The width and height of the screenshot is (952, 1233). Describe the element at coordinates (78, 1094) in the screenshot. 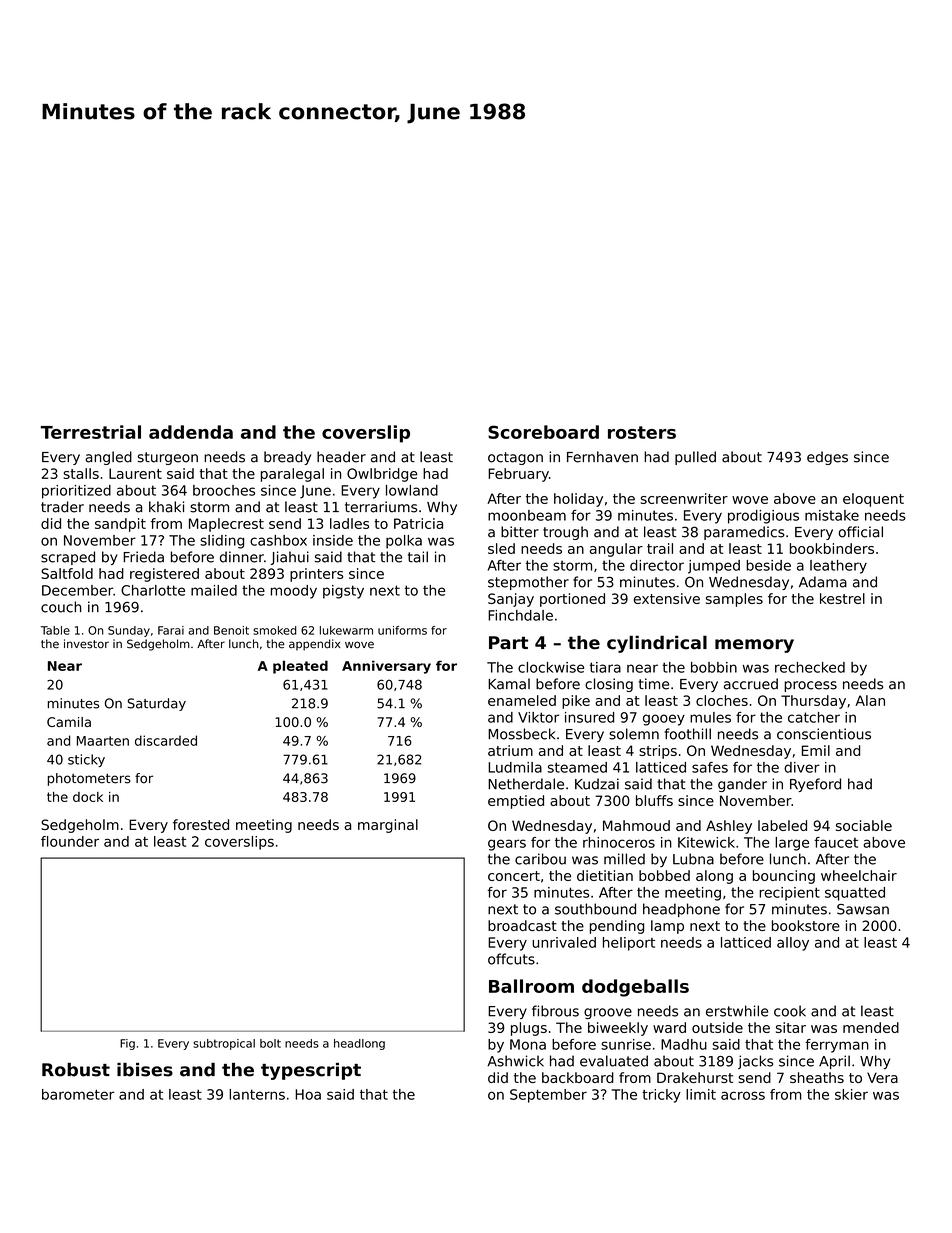

I see `barometer` at that location.
